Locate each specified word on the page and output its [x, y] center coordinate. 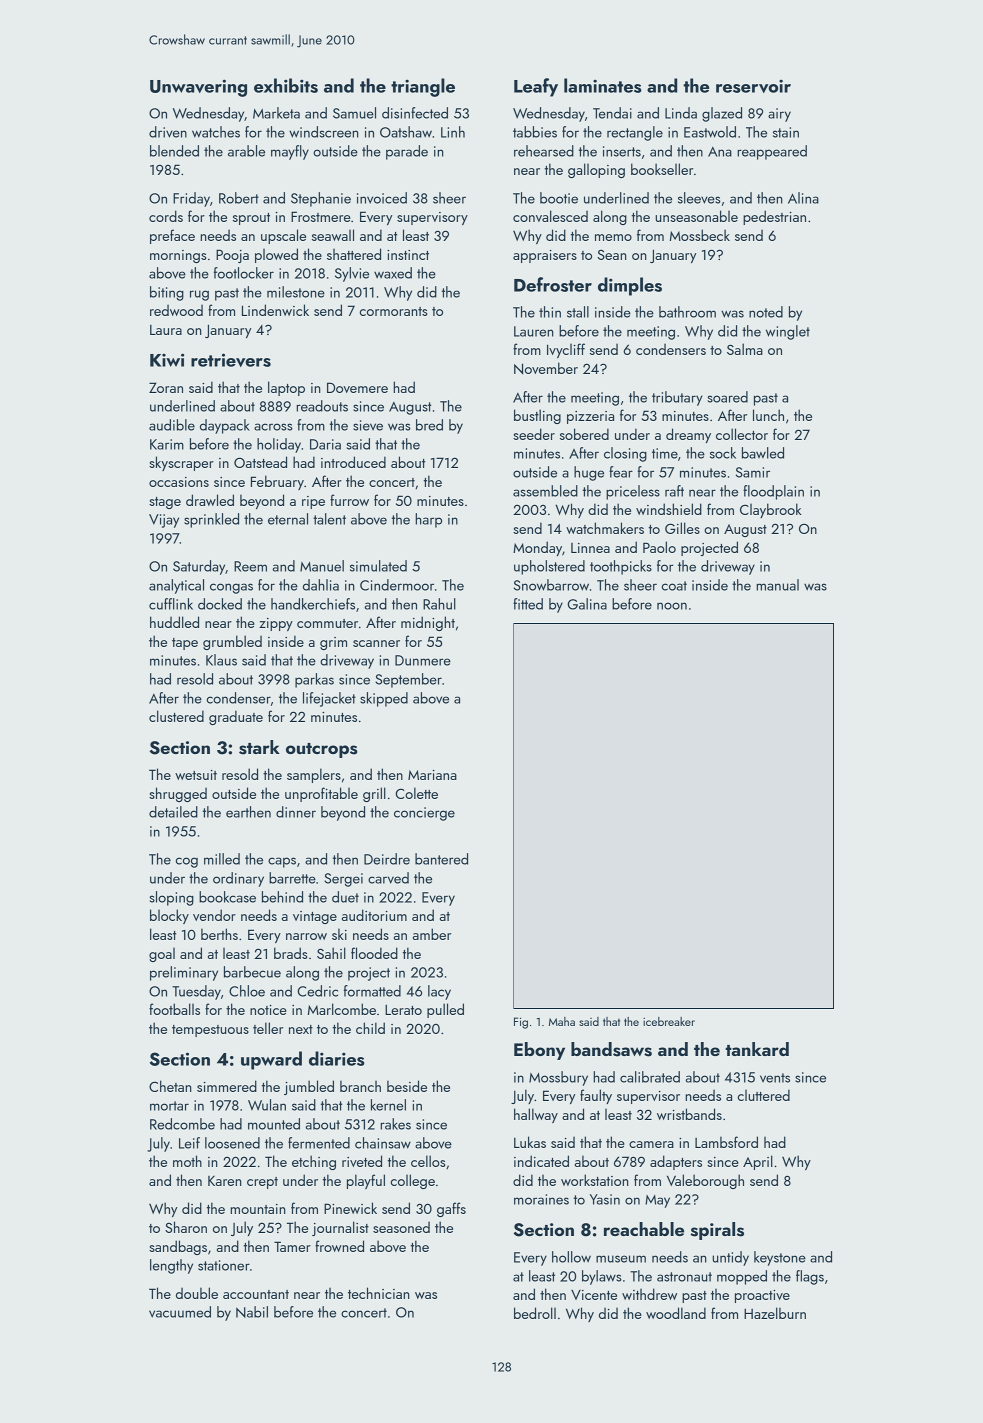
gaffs [451, 1209]
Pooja [232, 256]
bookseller [662, 169]
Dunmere [423, 660]
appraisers [545, 256]
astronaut [684, 1277]
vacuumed [180, 1312]
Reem [250, 566]
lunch [768, 415]
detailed [173, 812]
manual [777, 585]
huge [589, 473]
